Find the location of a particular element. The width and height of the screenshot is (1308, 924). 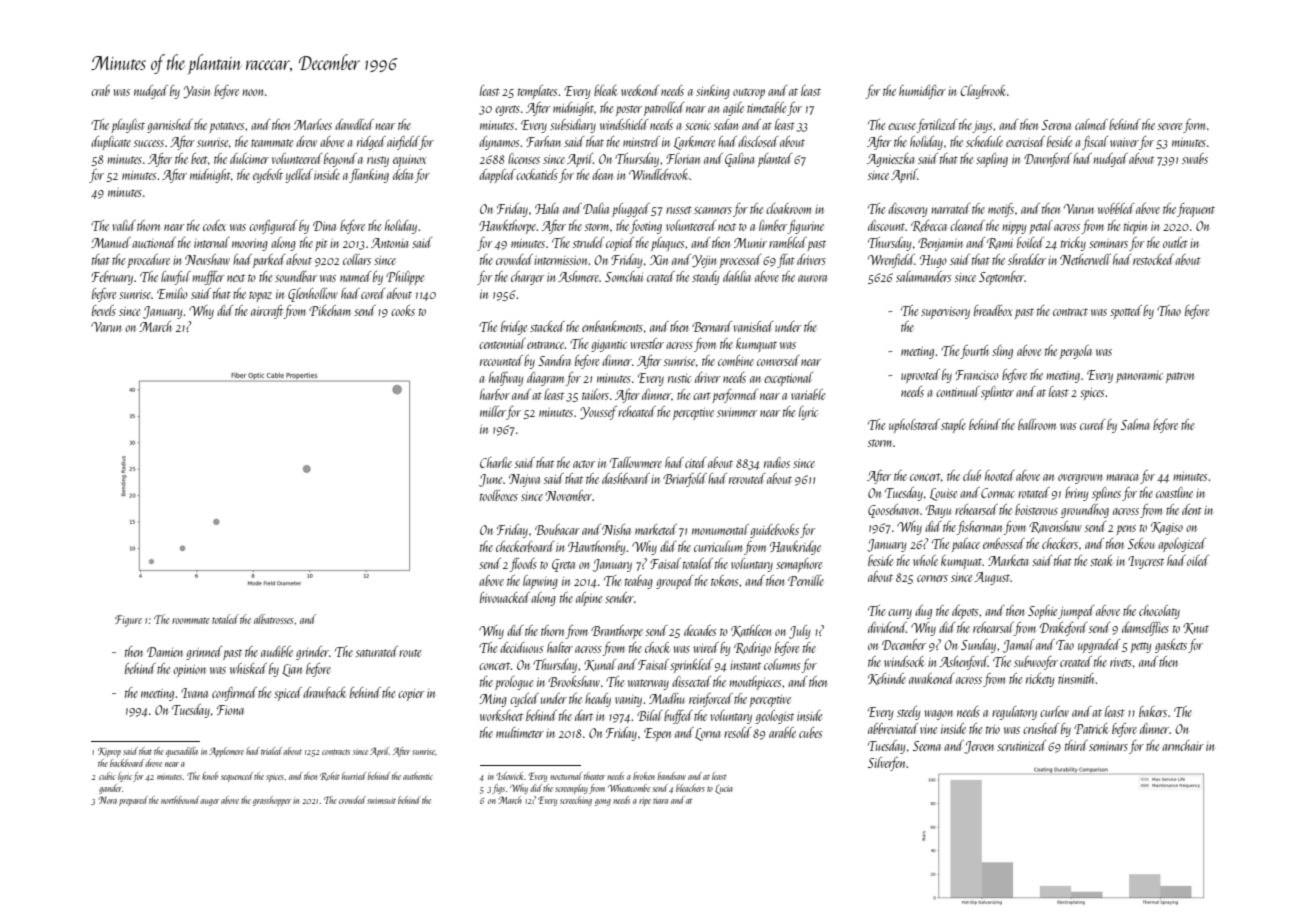

fertilized is located at coordinates (937, 126).
